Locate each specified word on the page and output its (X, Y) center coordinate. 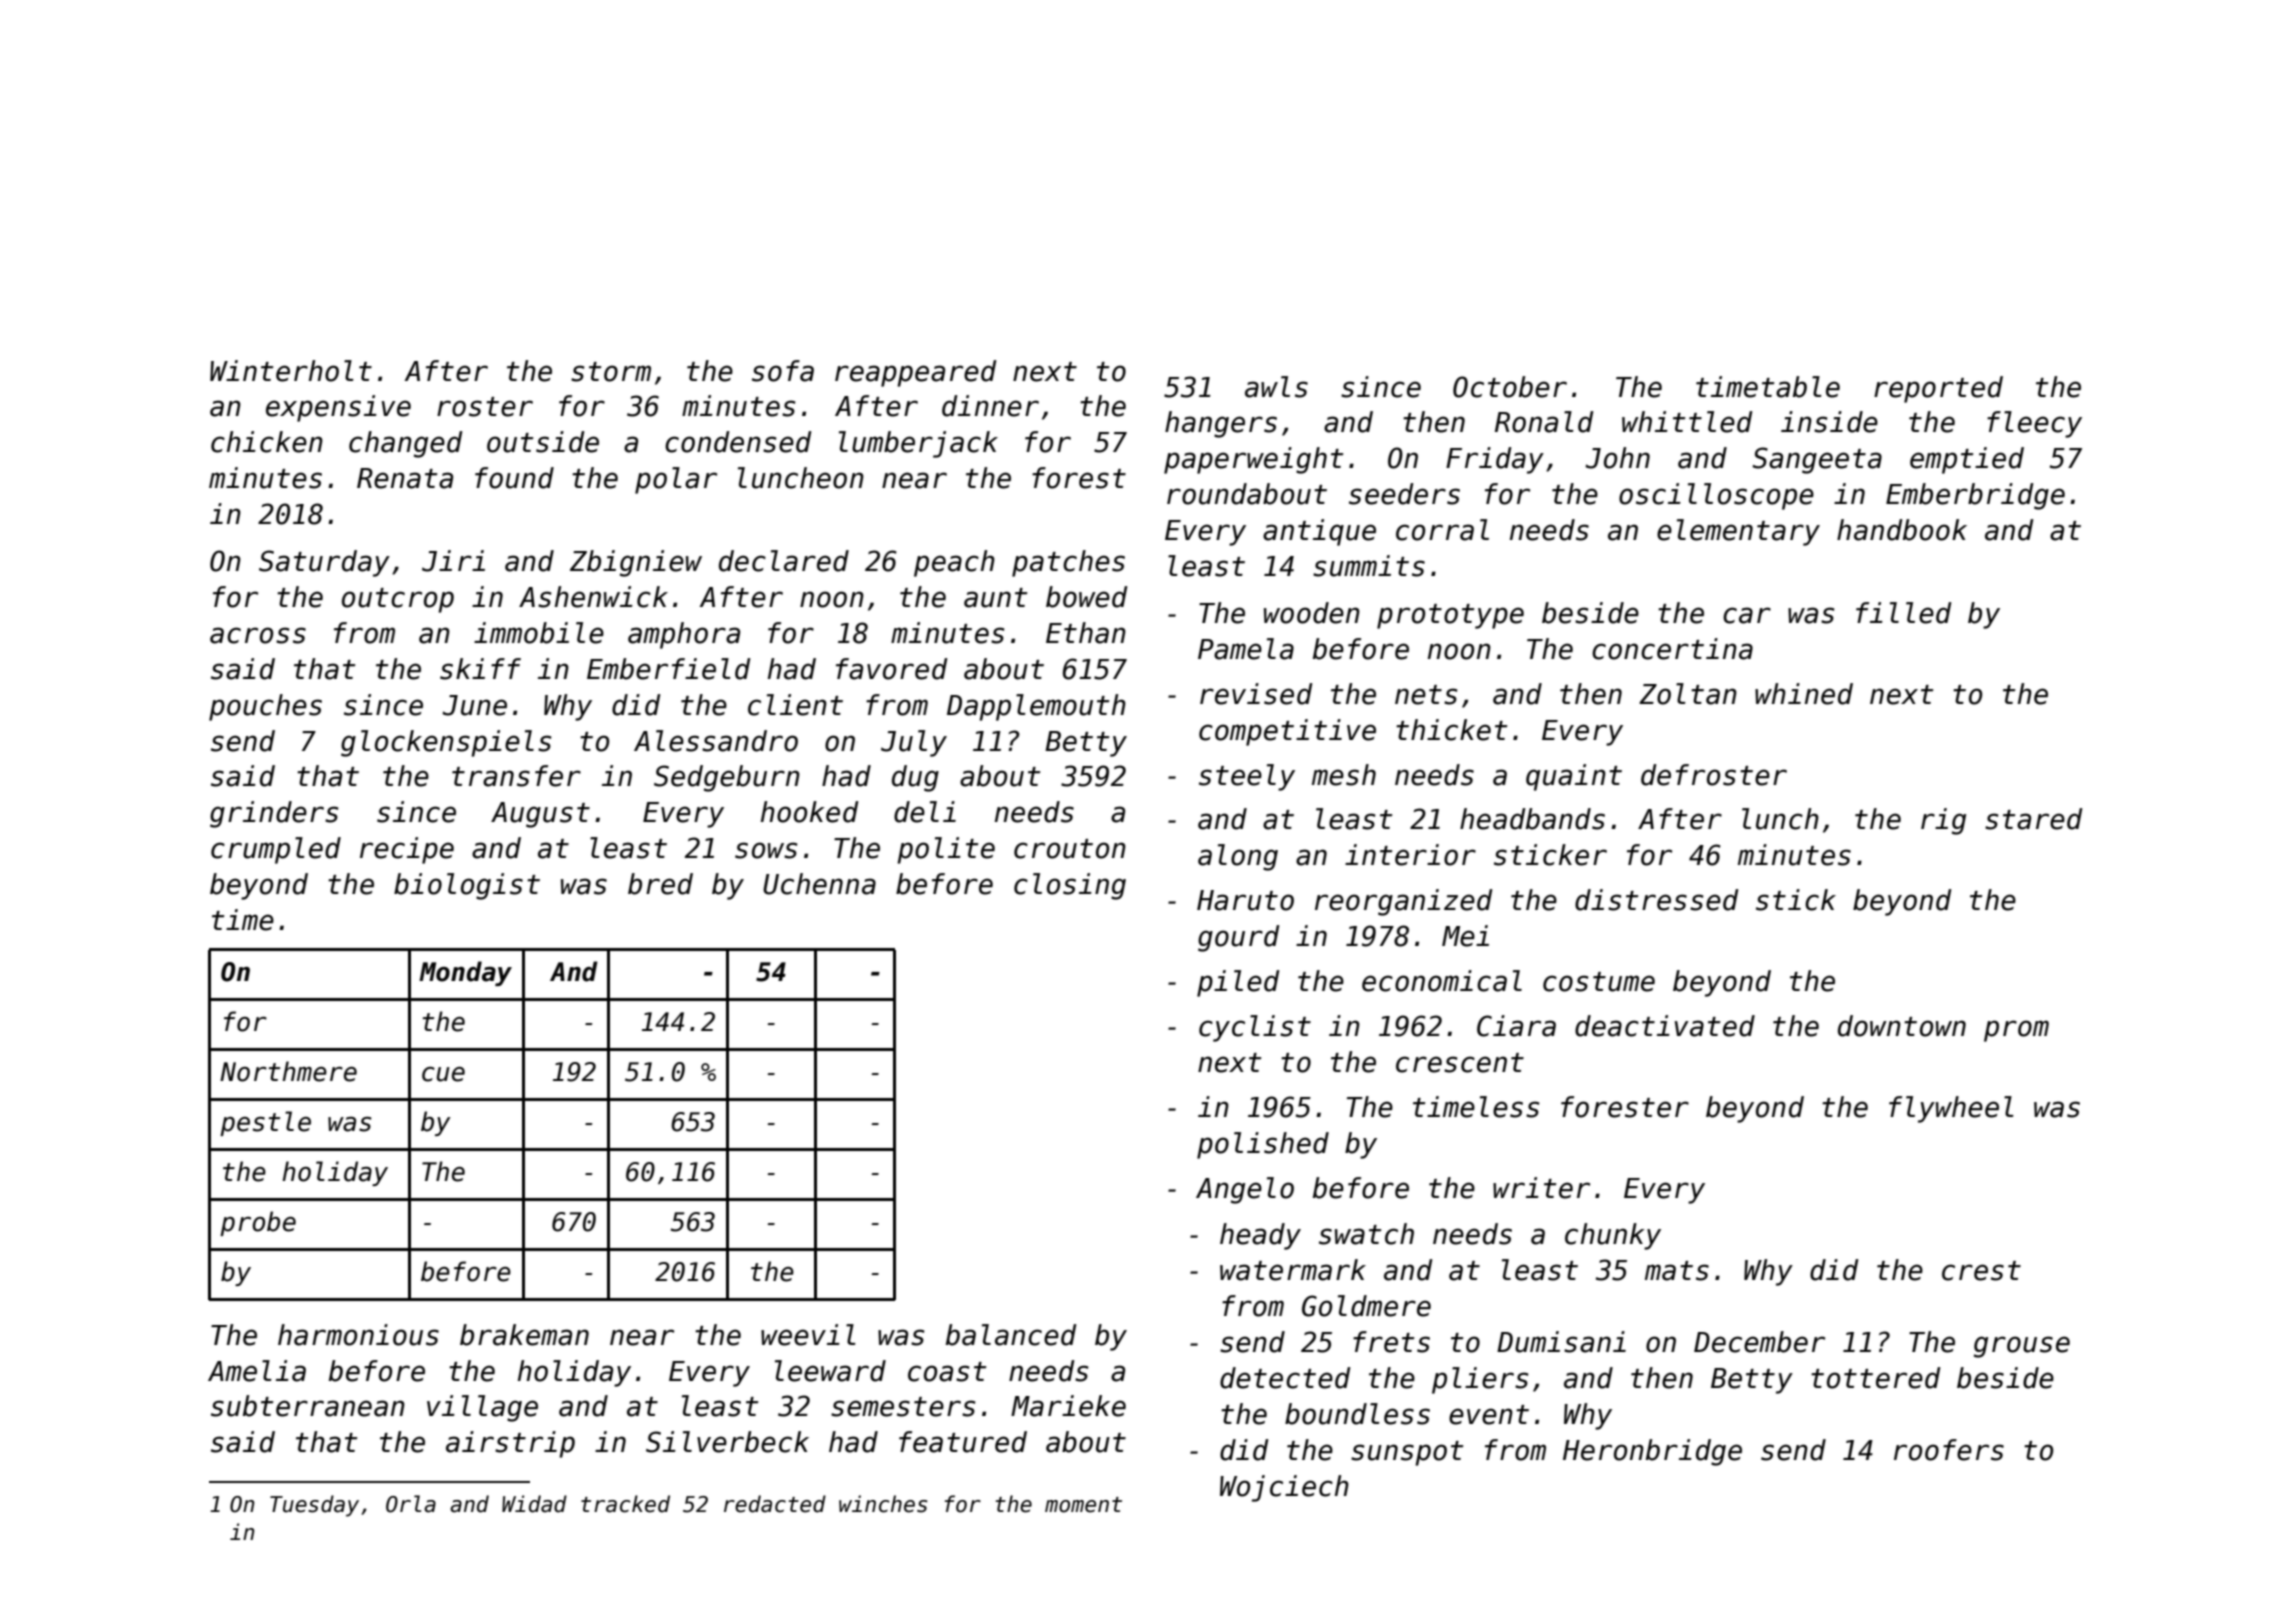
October (1510, 387)
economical (1442, 981)
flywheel (1951, 1109)
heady (1260, 1236)
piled (1238, 983)
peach (954, 563)
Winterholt (291, 371)
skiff (480, 669)
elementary (1738, 532)
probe (258, 1223)
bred (660, 884)
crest (1981, 1271)
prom (2016, 1031)
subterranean (308, 1406)
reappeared (916, 373)
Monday (465, 973)
